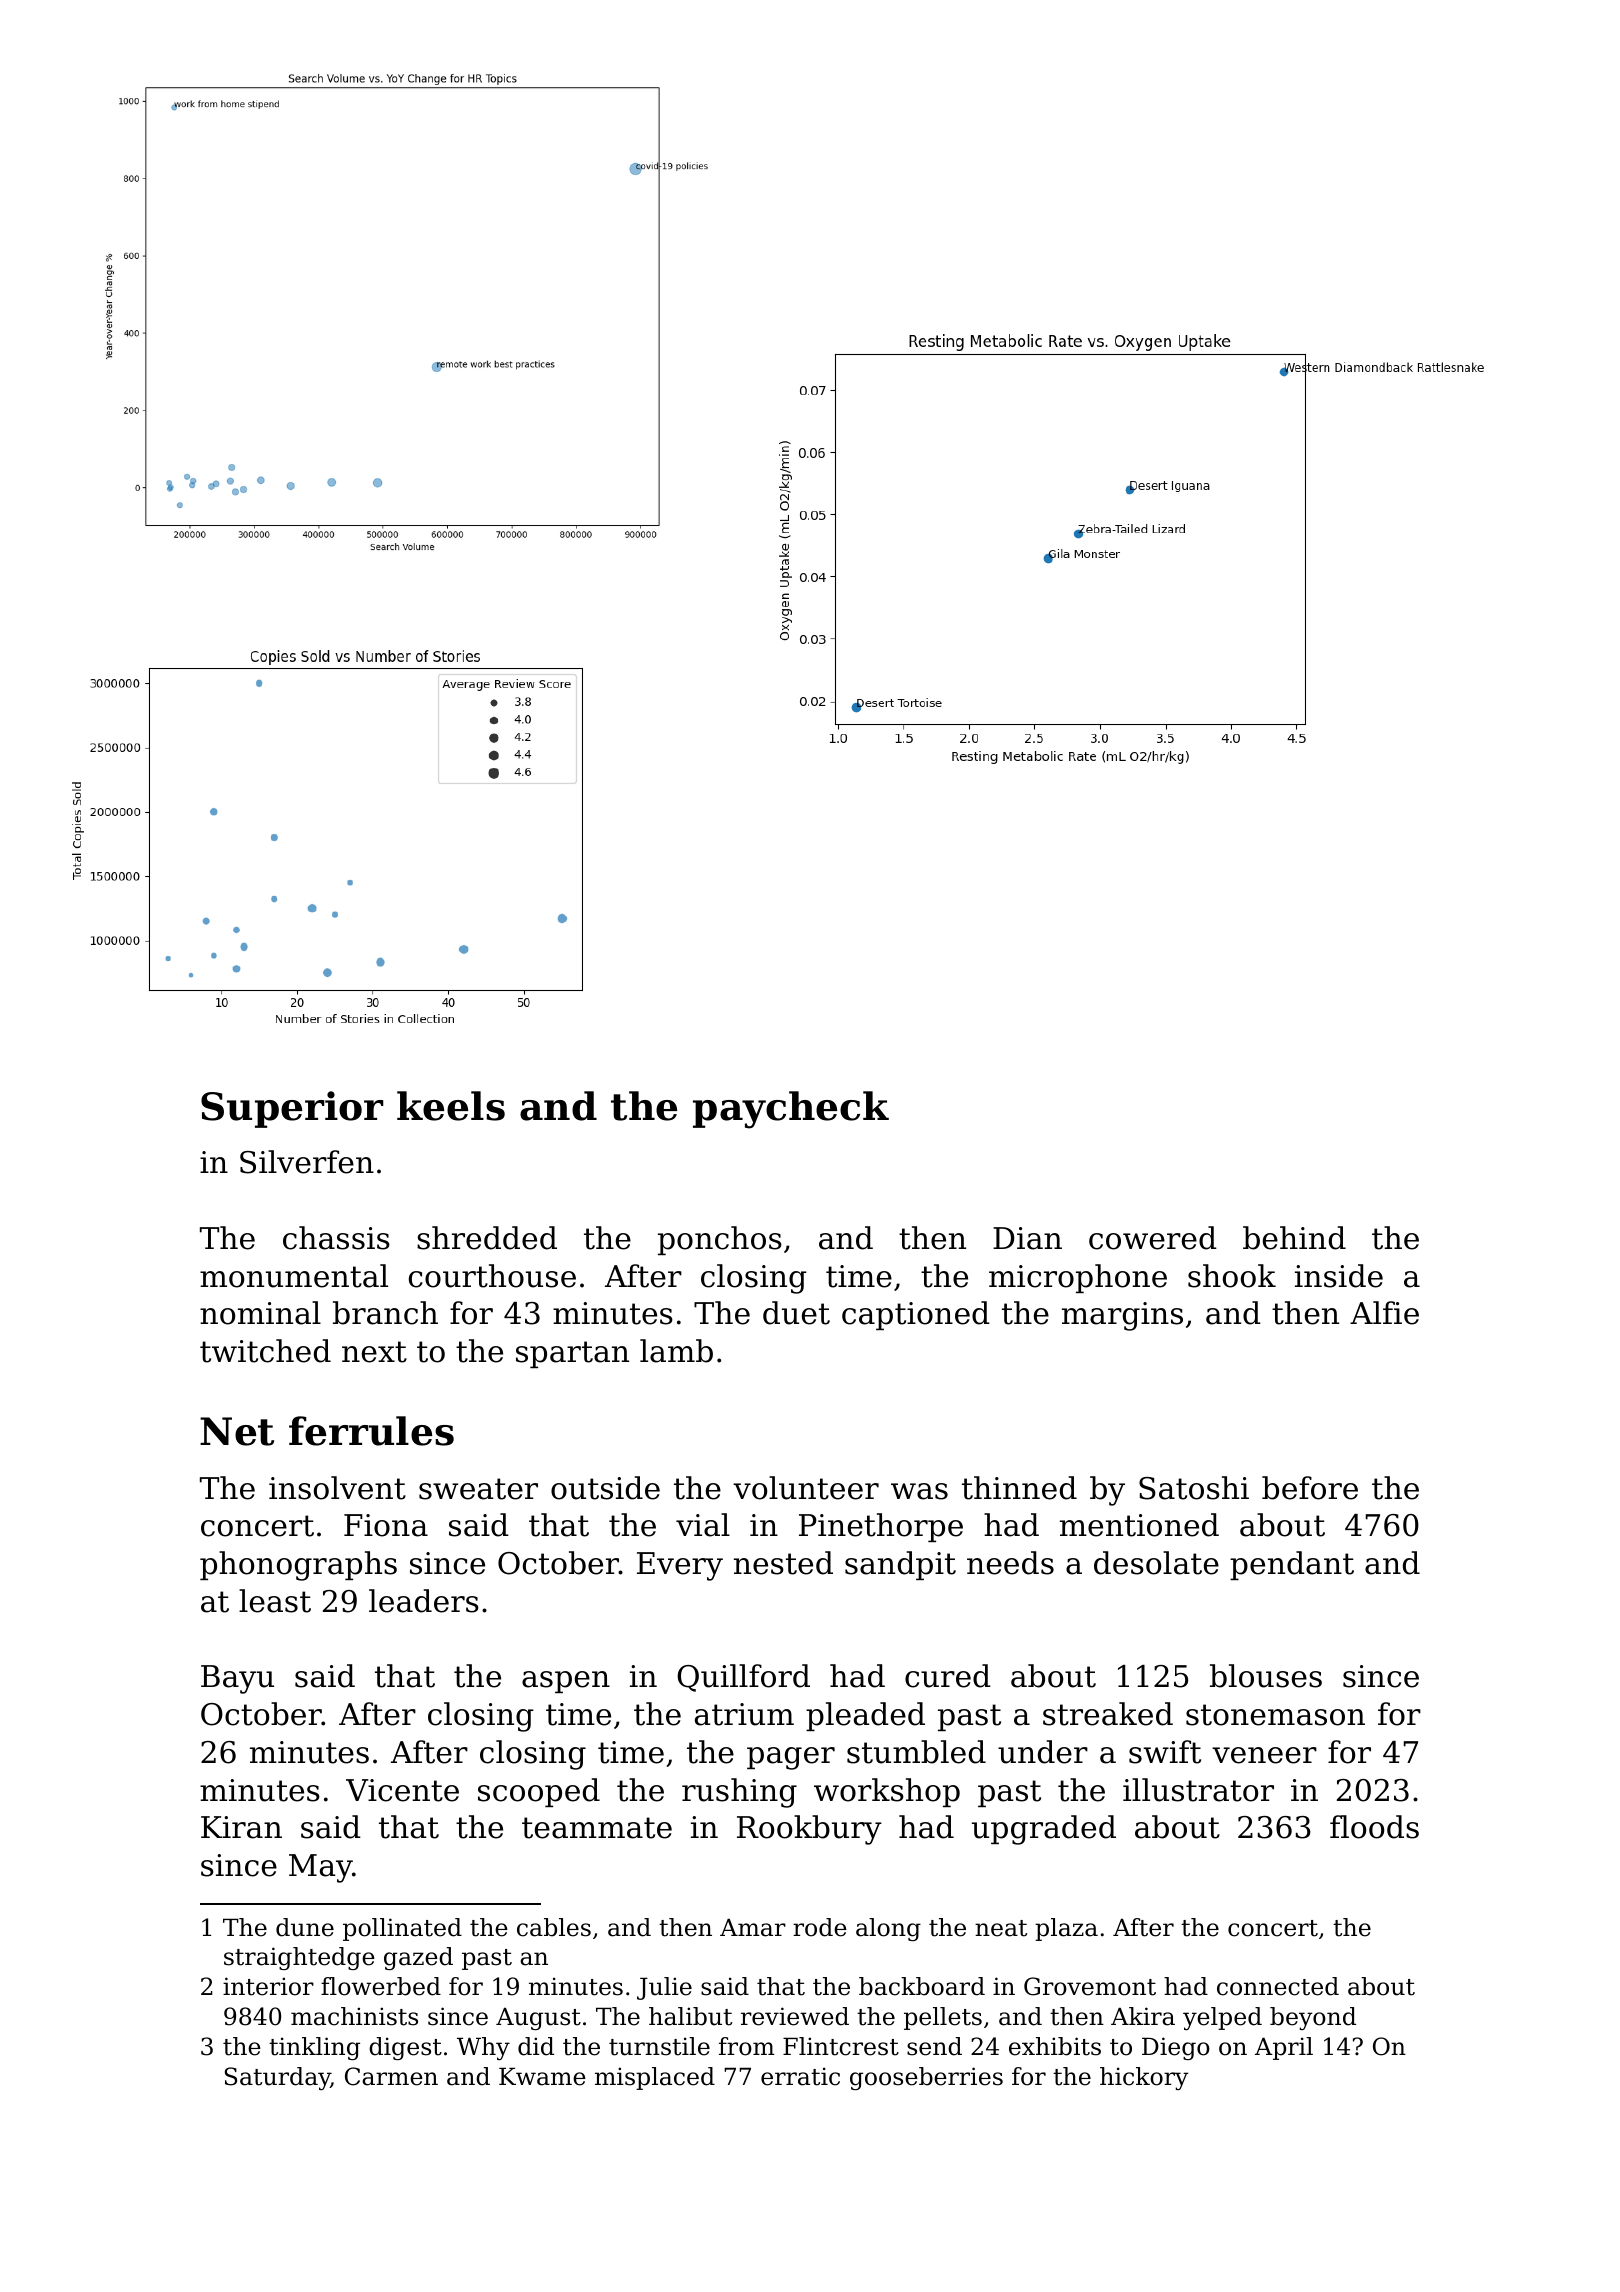 Image resolution: width=1620 pixels, height=2292 pixels. What do you see at coordinates (539, 1792) in the page?
I see `scooped` at bounding box center [539, 1792].
